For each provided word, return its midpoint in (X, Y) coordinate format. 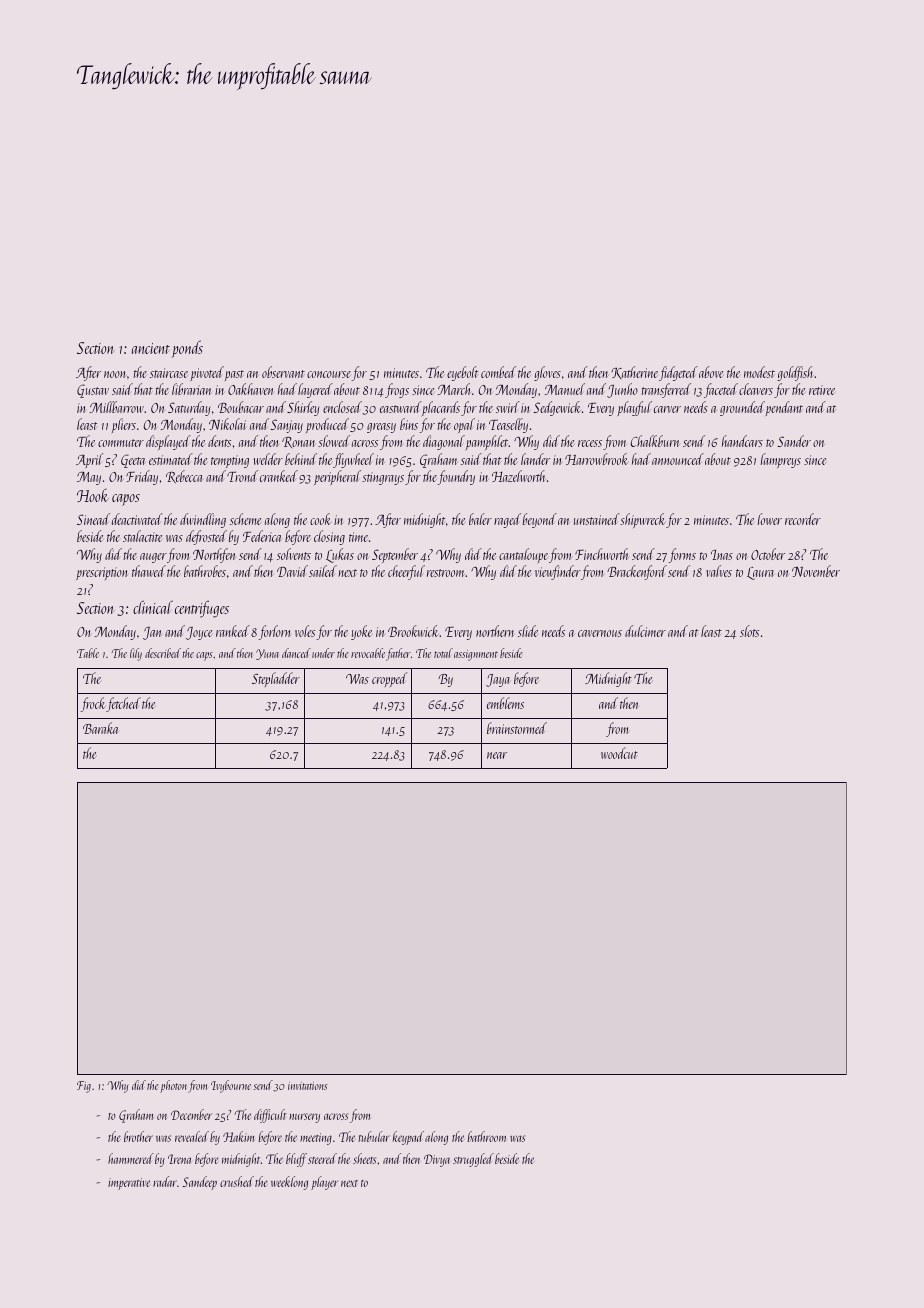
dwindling (203, 520)
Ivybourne (231, 1086)
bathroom (486, 1136)
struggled (473, 1160)
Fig (84, 1087)
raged (507, 520)
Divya (437, 1160)
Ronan (298, 442)
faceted (721, 390)
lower (770, 519)
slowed (334, 441)
